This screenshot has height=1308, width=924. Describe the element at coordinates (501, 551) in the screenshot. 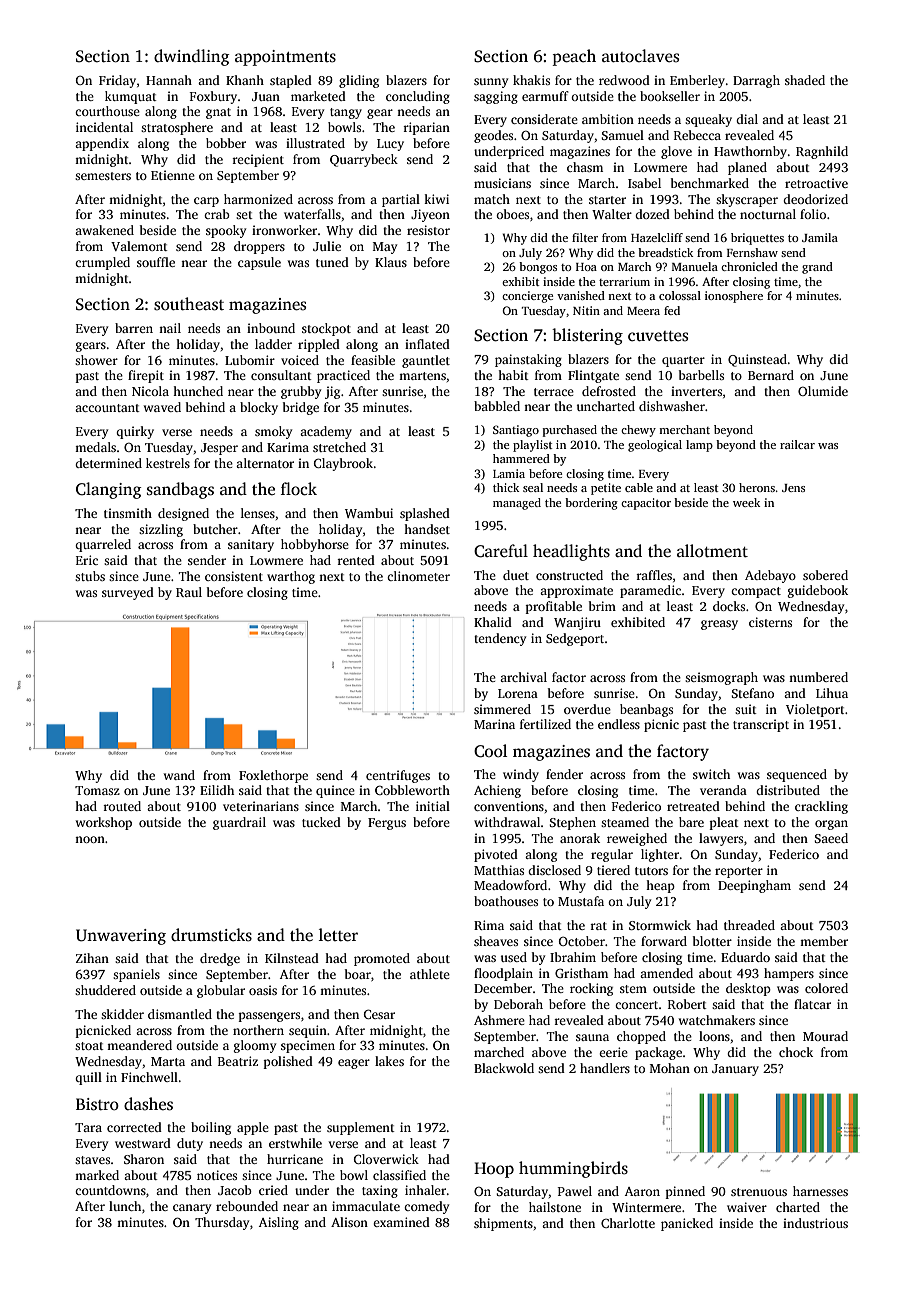

I see `Careful` at that location.
